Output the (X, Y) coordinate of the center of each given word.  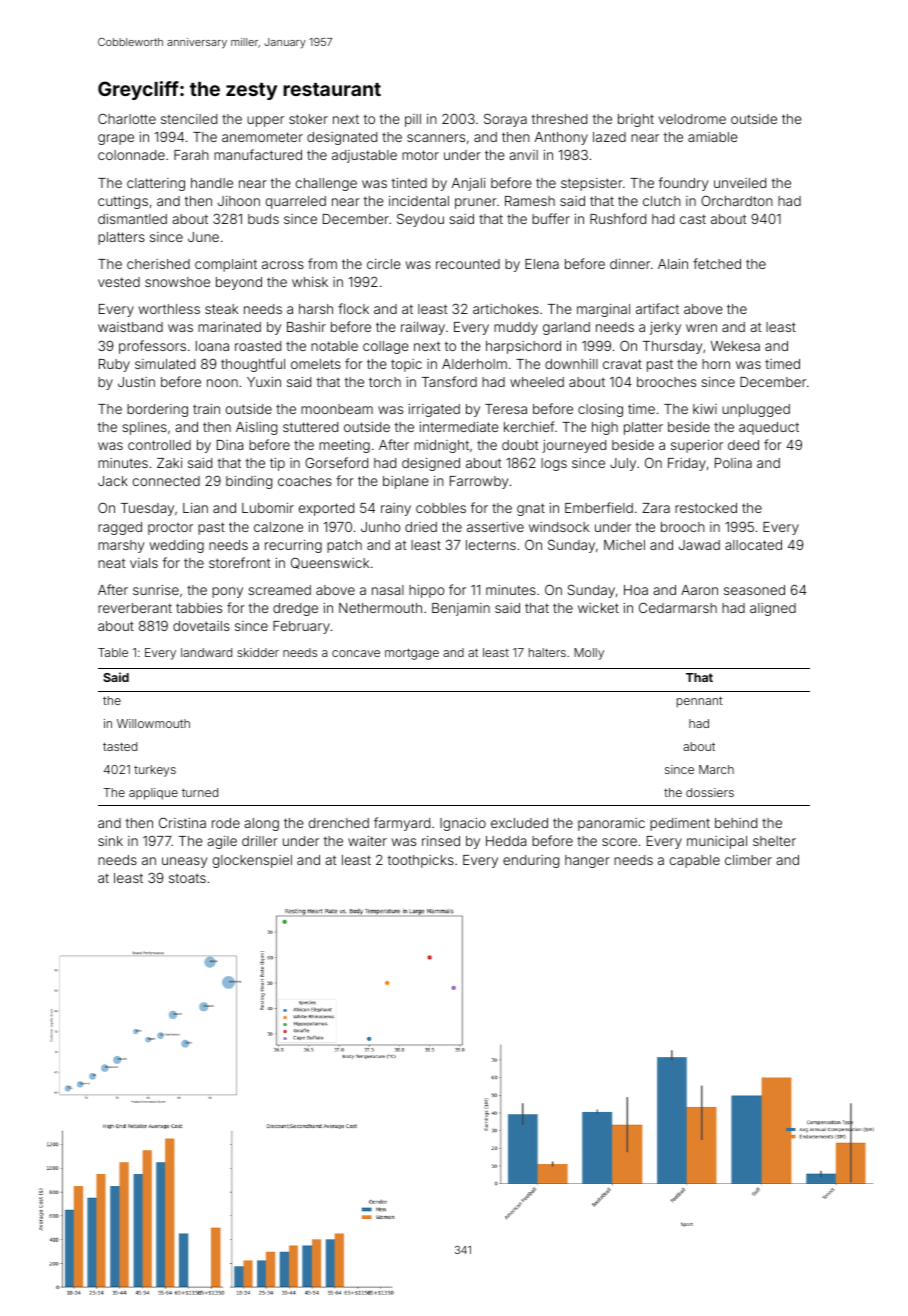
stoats (187, 878)
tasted (120, 746)
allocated (753, 545)
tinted (409, 183)
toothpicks (421, 861)
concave (356, 653)
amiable (713, 137)
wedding (177, 546)
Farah (191, 155)
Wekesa (735, 346)
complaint (226, 265)
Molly (589, 654)
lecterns (491, 545)
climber (748, 860)
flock (353, 308)
